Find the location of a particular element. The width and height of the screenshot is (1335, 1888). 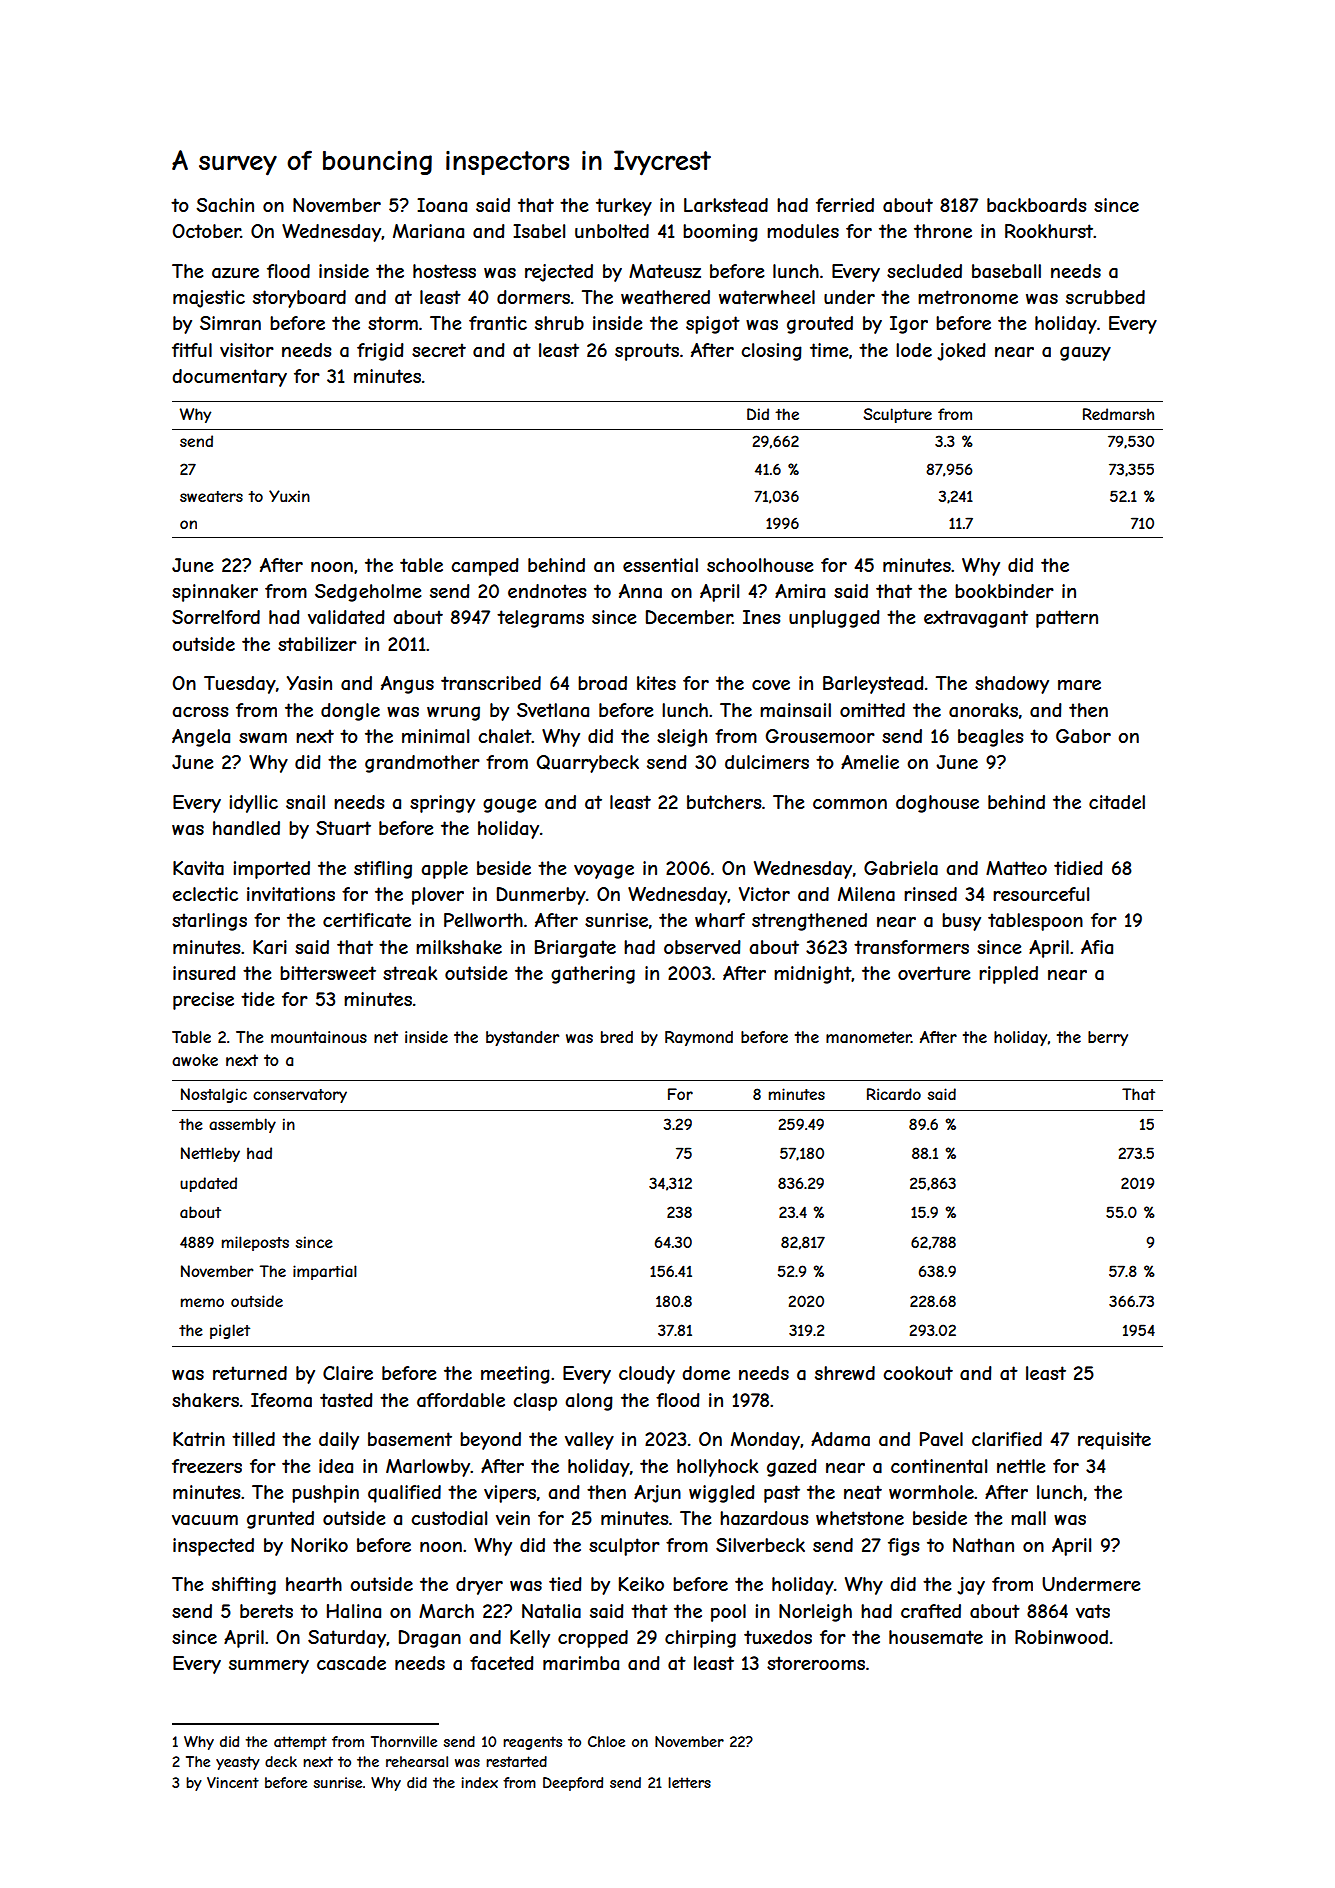

letters is located at coordinates (689, 1782).
